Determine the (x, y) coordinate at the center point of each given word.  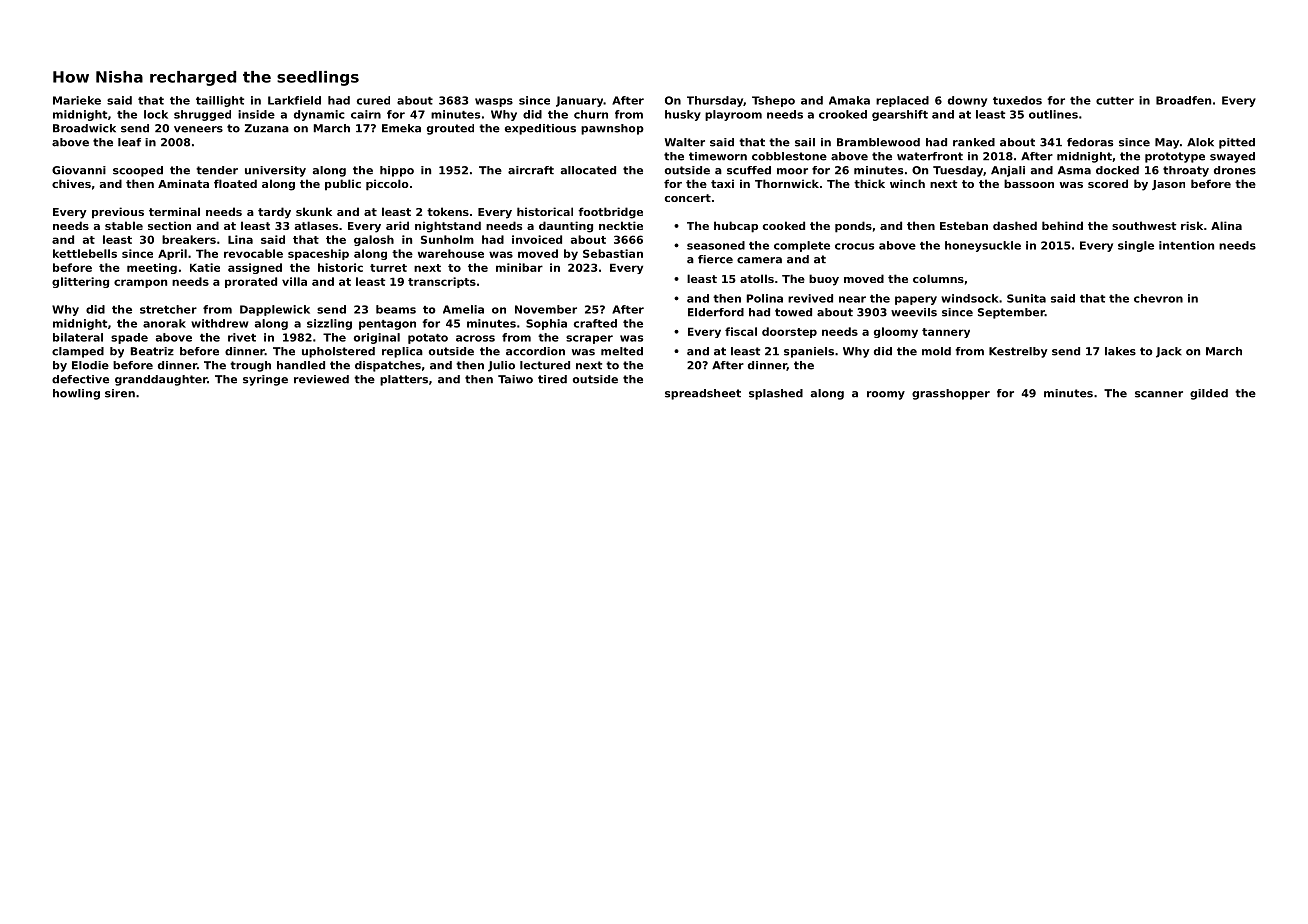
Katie (205, 267)
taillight (220, 101)
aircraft (531, 170)
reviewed (321, 379)
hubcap (736, 227)
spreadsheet (703, 394)
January (580, 101)
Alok (1200, 142)
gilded (1209, 394)
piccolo (387, 185)
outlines (1053, 114)
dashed (1015, 225)
